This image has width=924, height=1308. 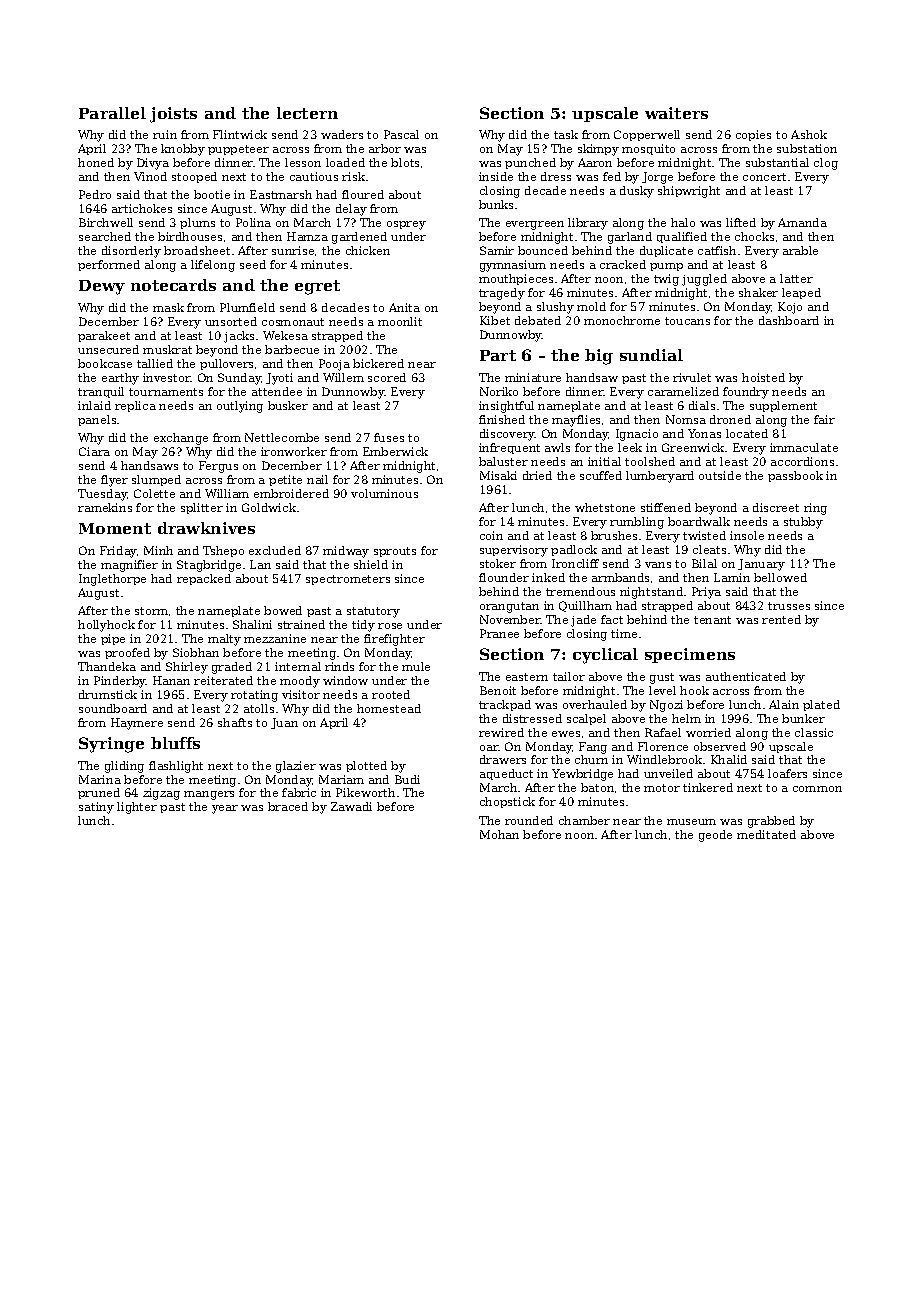 What do you see at coordinates (173, 115) in the image?
I see `joists` at bounding box center [173, 115].
